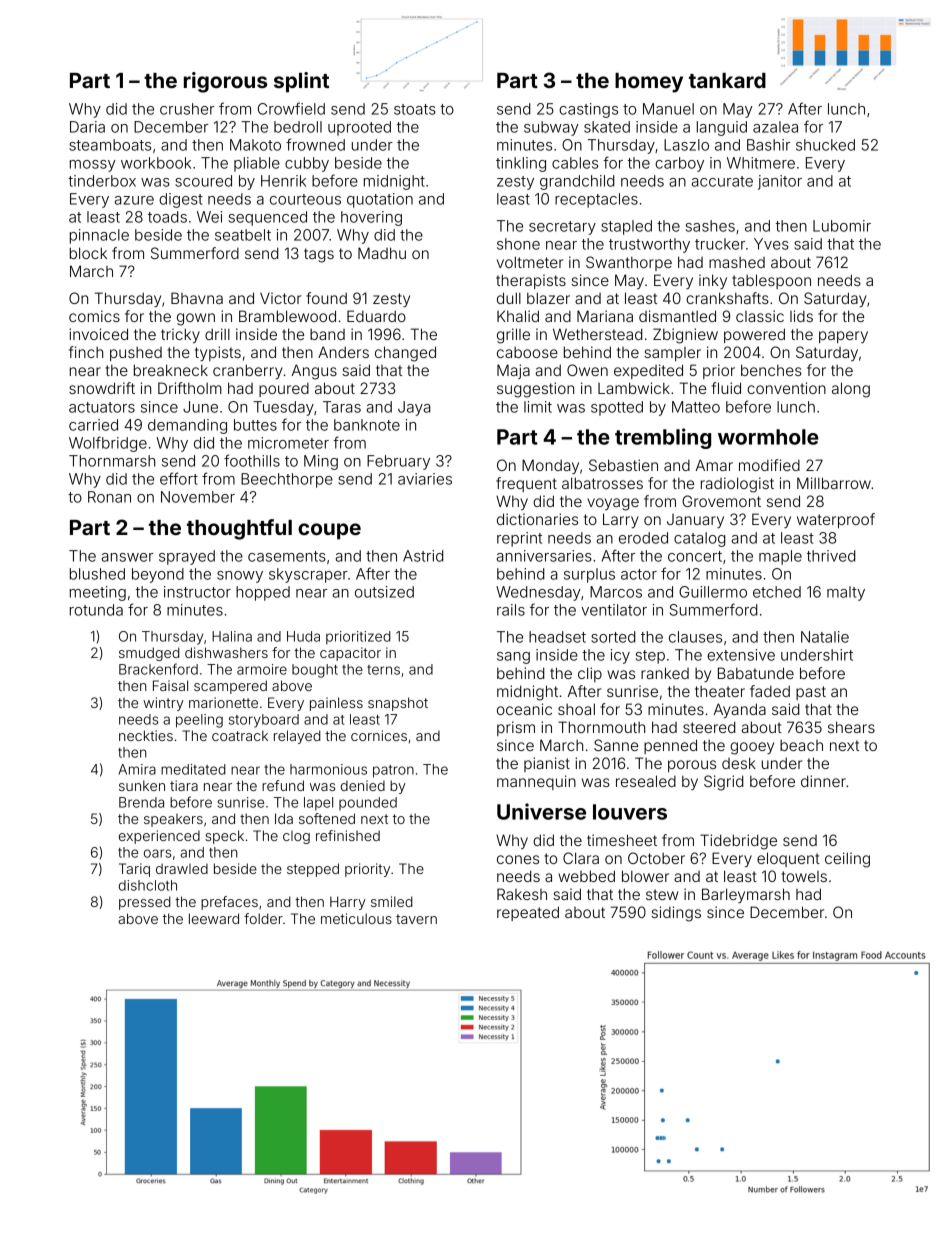 This page has height=1233, width=952. I want to click on Henrik, so click(283, 181).
